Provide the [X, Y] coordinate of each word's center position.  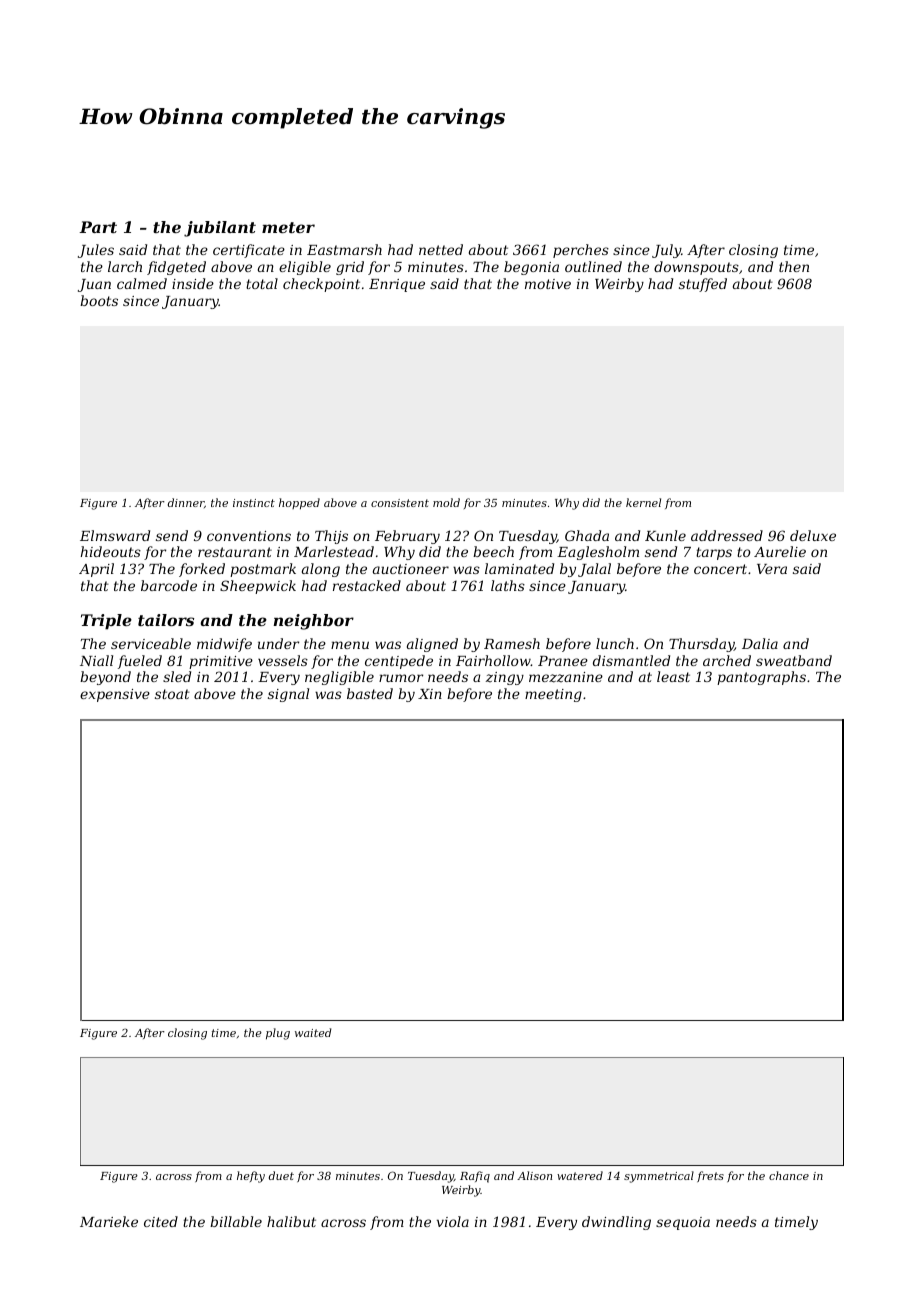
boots [99, 300]
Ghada [587, 535]
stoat [172, 694]
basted [370, 693]
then [794, 266]
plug [278, 1034]
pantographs [761, 678]
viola [453, 1221]
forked [202, 570]
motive [548, 284]
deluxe [813, 535]
